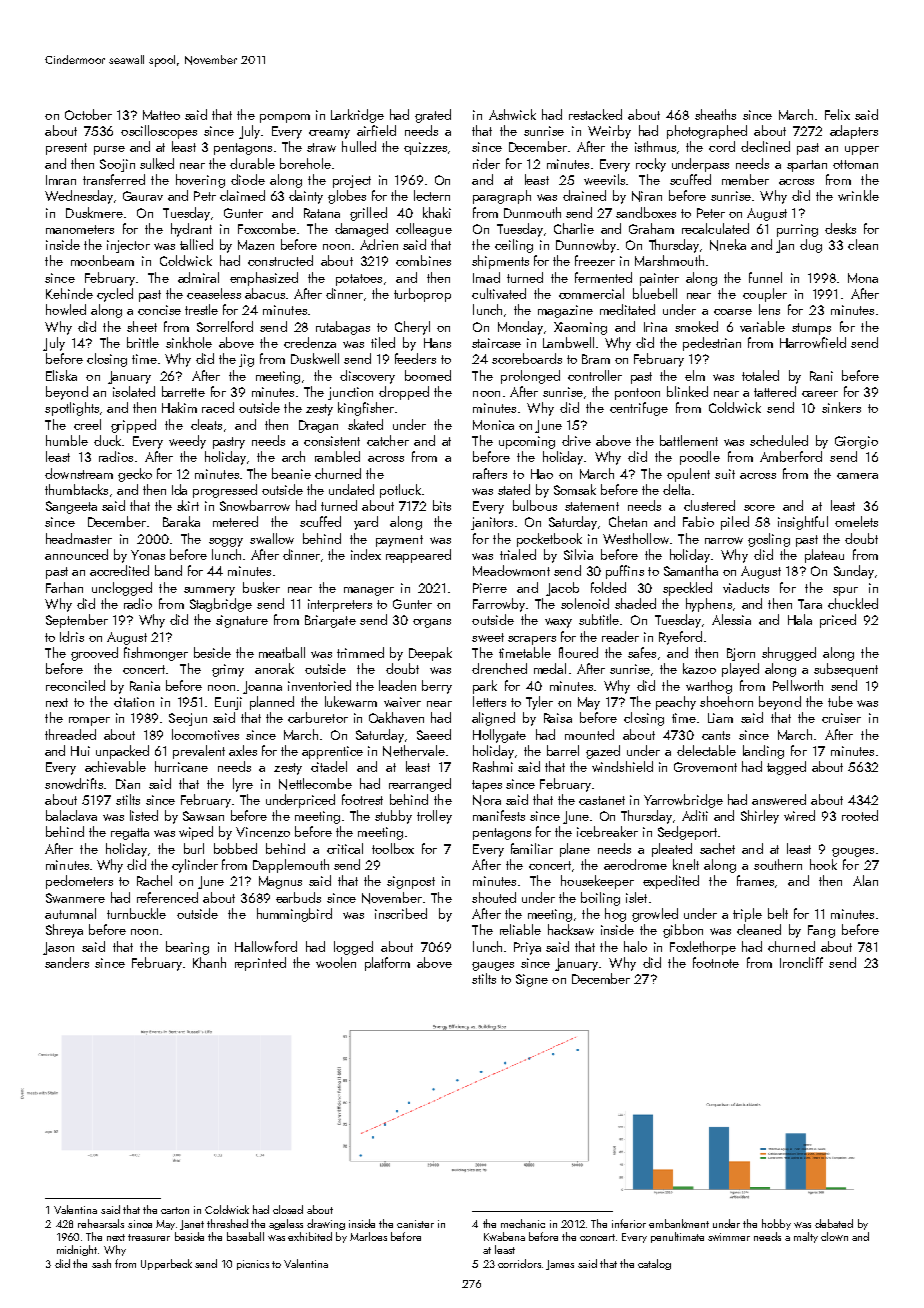 This screenshot has height=1308, width=924. Describe the element at coordinates (527, 442) in the screenshot. I see `upcoming` at that location.
